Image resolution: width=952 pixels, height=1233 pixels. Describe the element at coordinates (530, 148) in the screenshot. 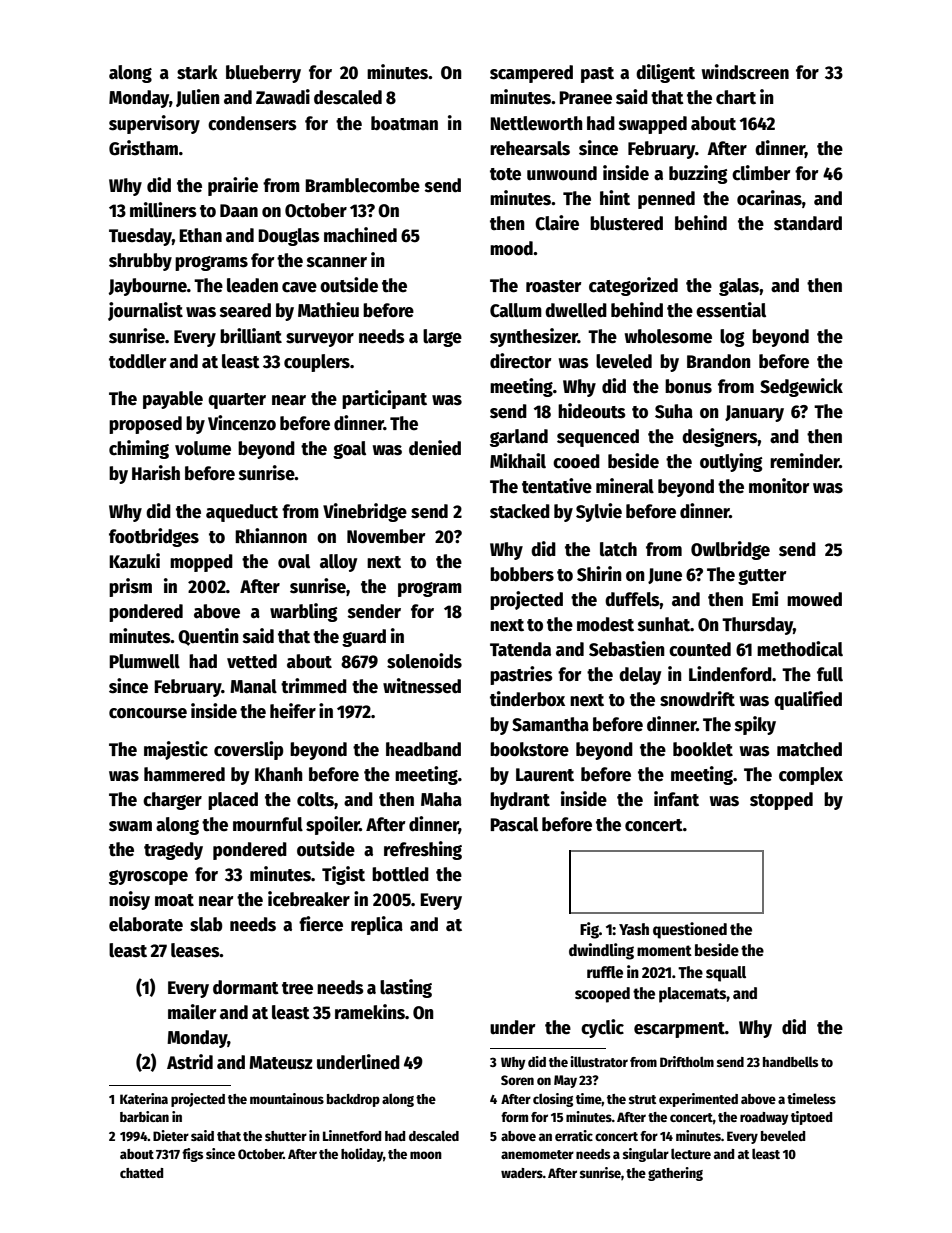

I see `rehearsals` at that location.
